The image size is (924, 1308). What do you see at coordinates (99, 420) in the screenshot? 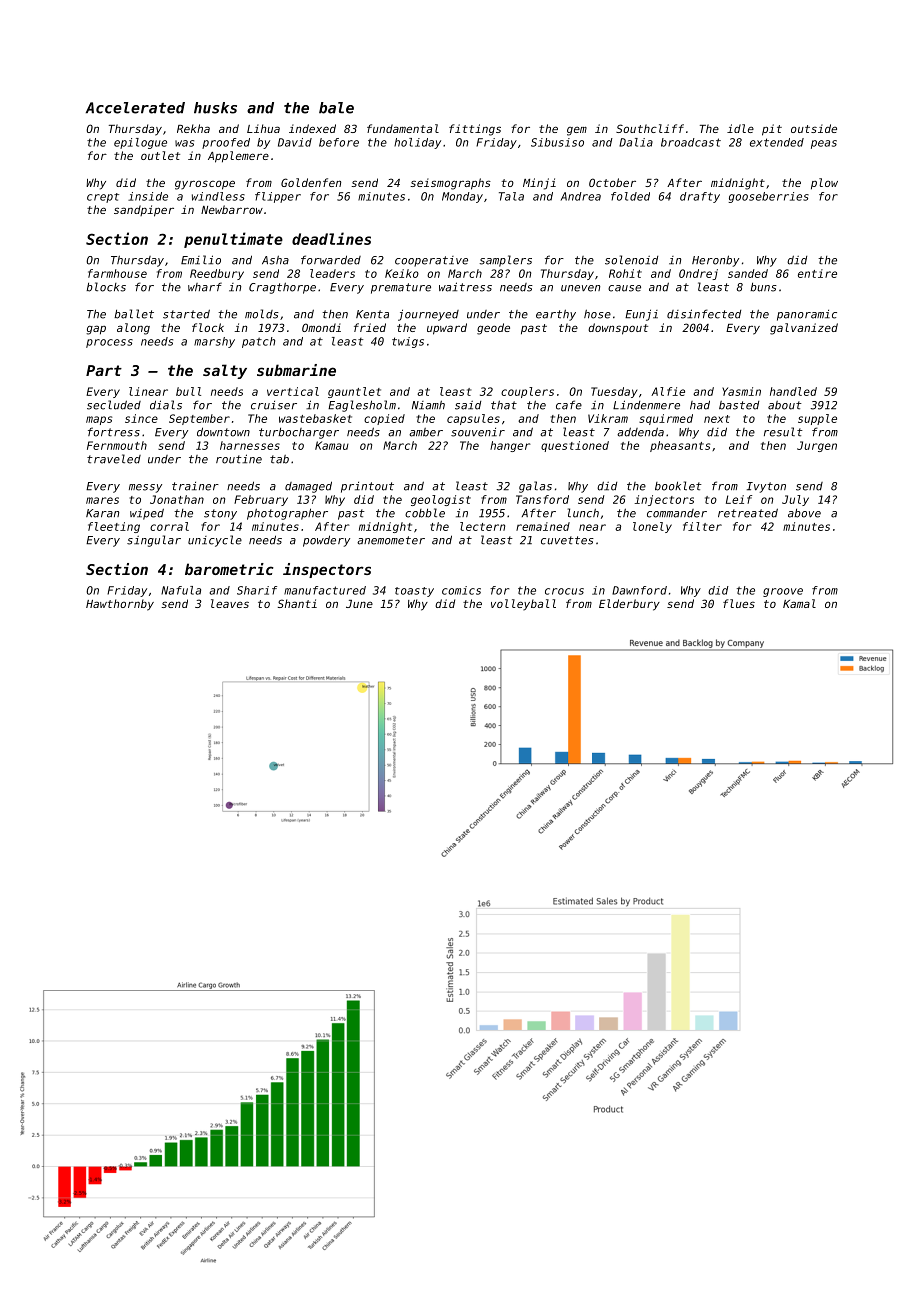
I see `maps` at bounding box center [99, 420].
